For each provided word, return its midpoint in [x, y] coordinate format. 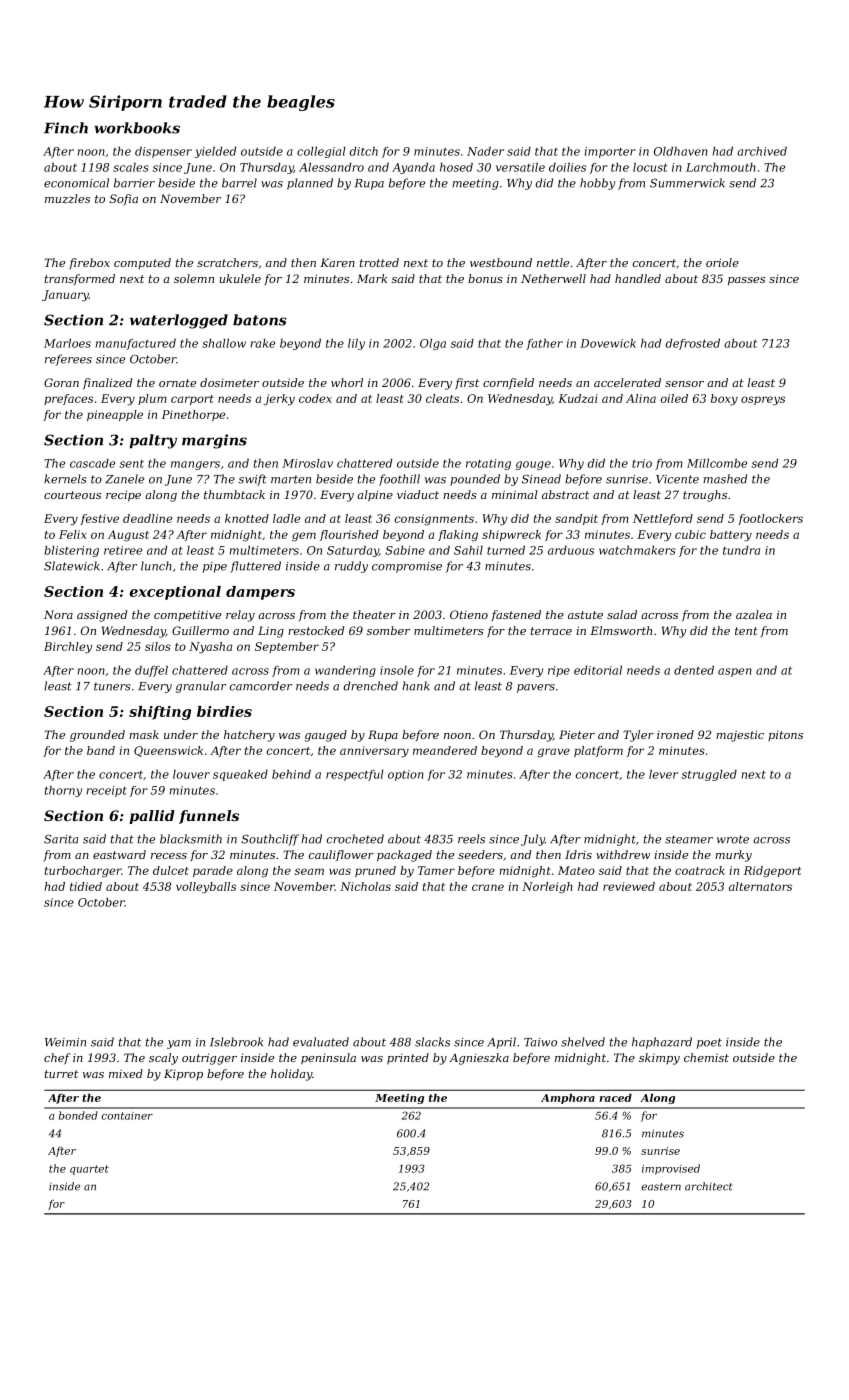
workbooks [137, 128]
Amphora [568, 1098]
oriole [722, 262]
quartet [89, 1170]
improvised [671, 1169]
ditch [363, 151]
